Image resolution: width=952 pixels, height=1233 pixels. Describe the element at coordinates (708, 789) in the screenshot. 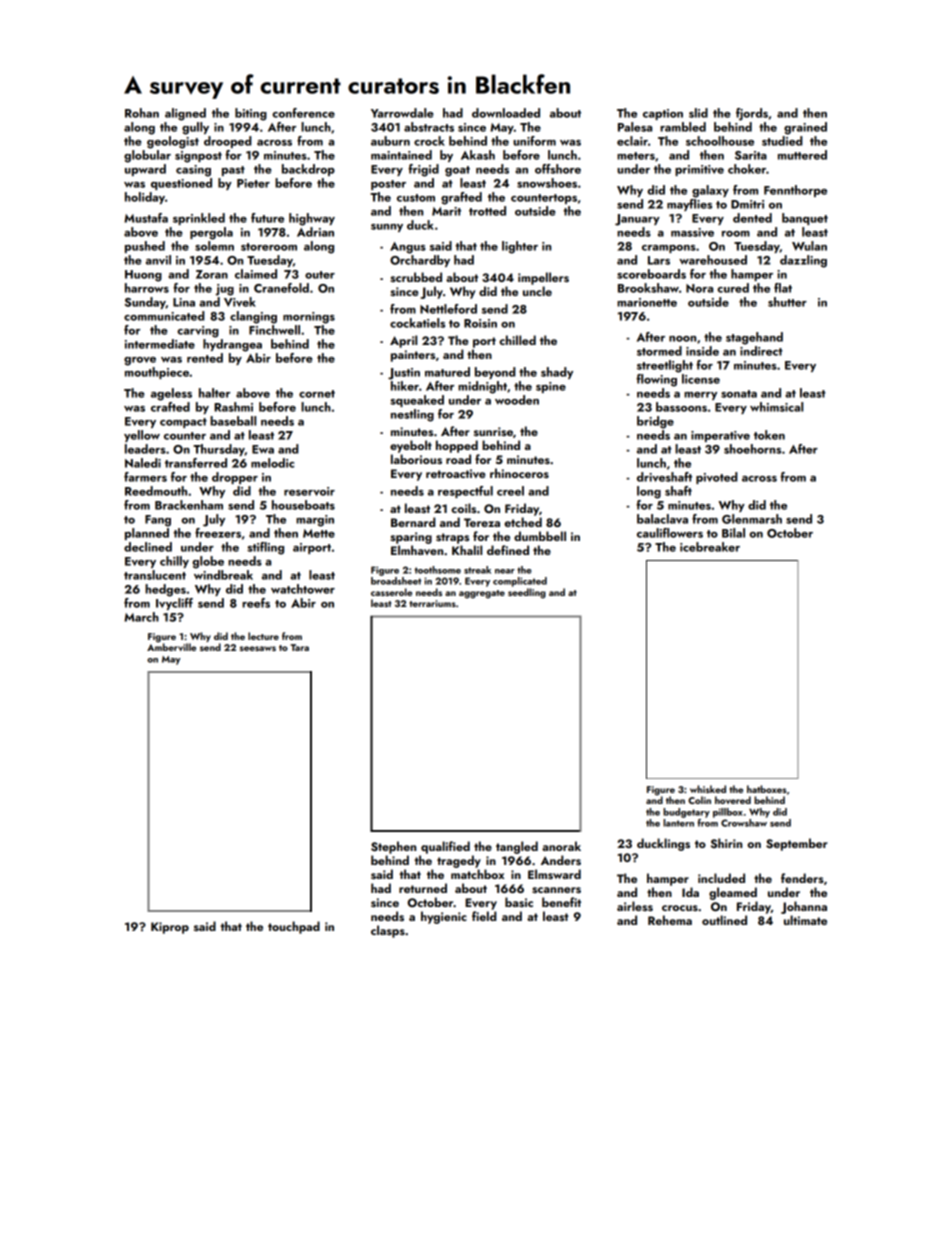

I see `whisked` at that location.
